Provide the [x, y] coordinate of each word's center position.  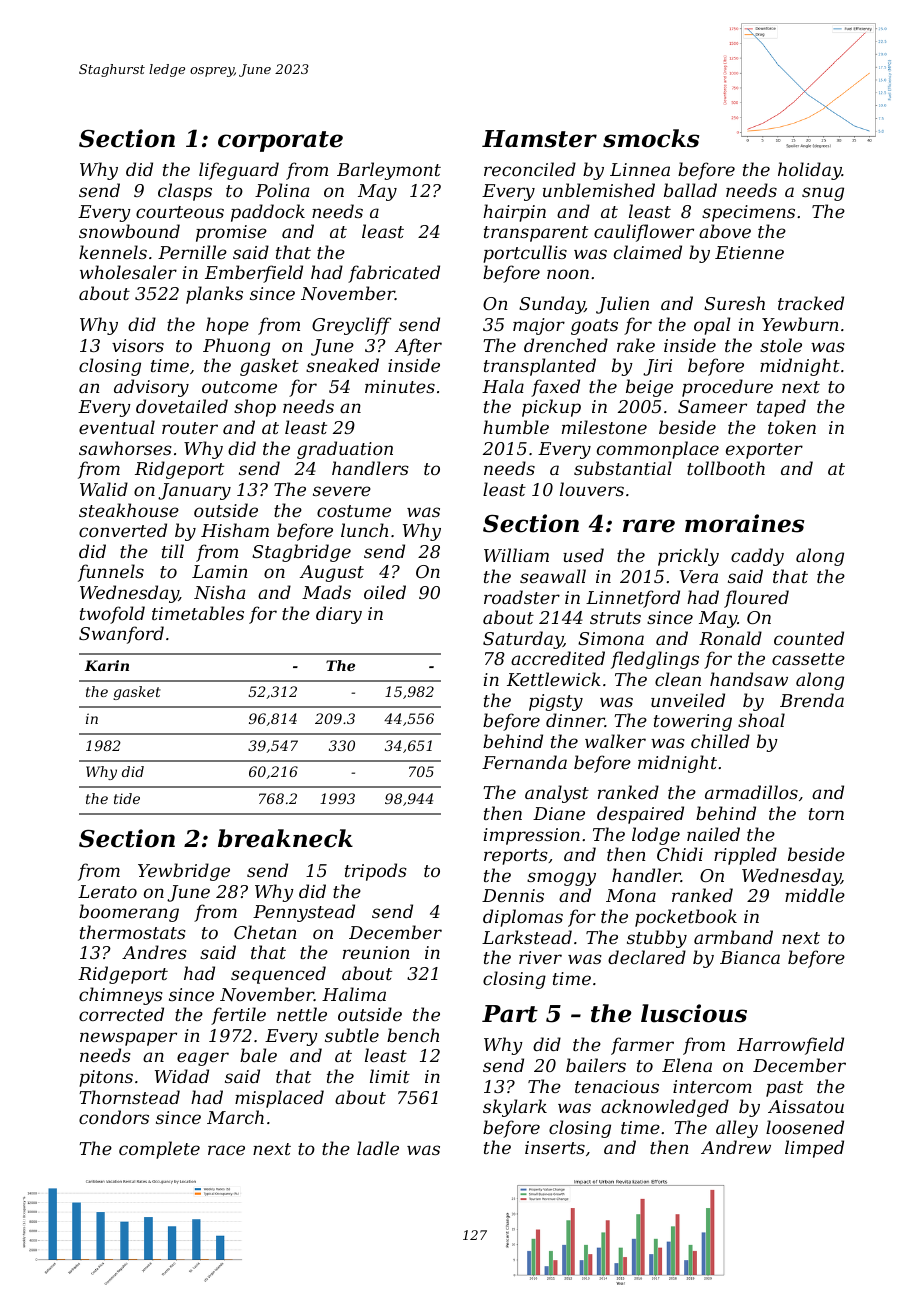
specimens [748, 213]
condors [114, 1117]
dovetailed [182, 406]
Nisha [219, 592]
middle [815, 895]
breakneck [285, 838]
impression [532, 836]
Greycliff [352, 326]
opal [712, 326]
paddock [268, 213]
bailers [596, 1065]
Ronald [730, 638]
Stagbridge [301, 553]
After [418, 347]
